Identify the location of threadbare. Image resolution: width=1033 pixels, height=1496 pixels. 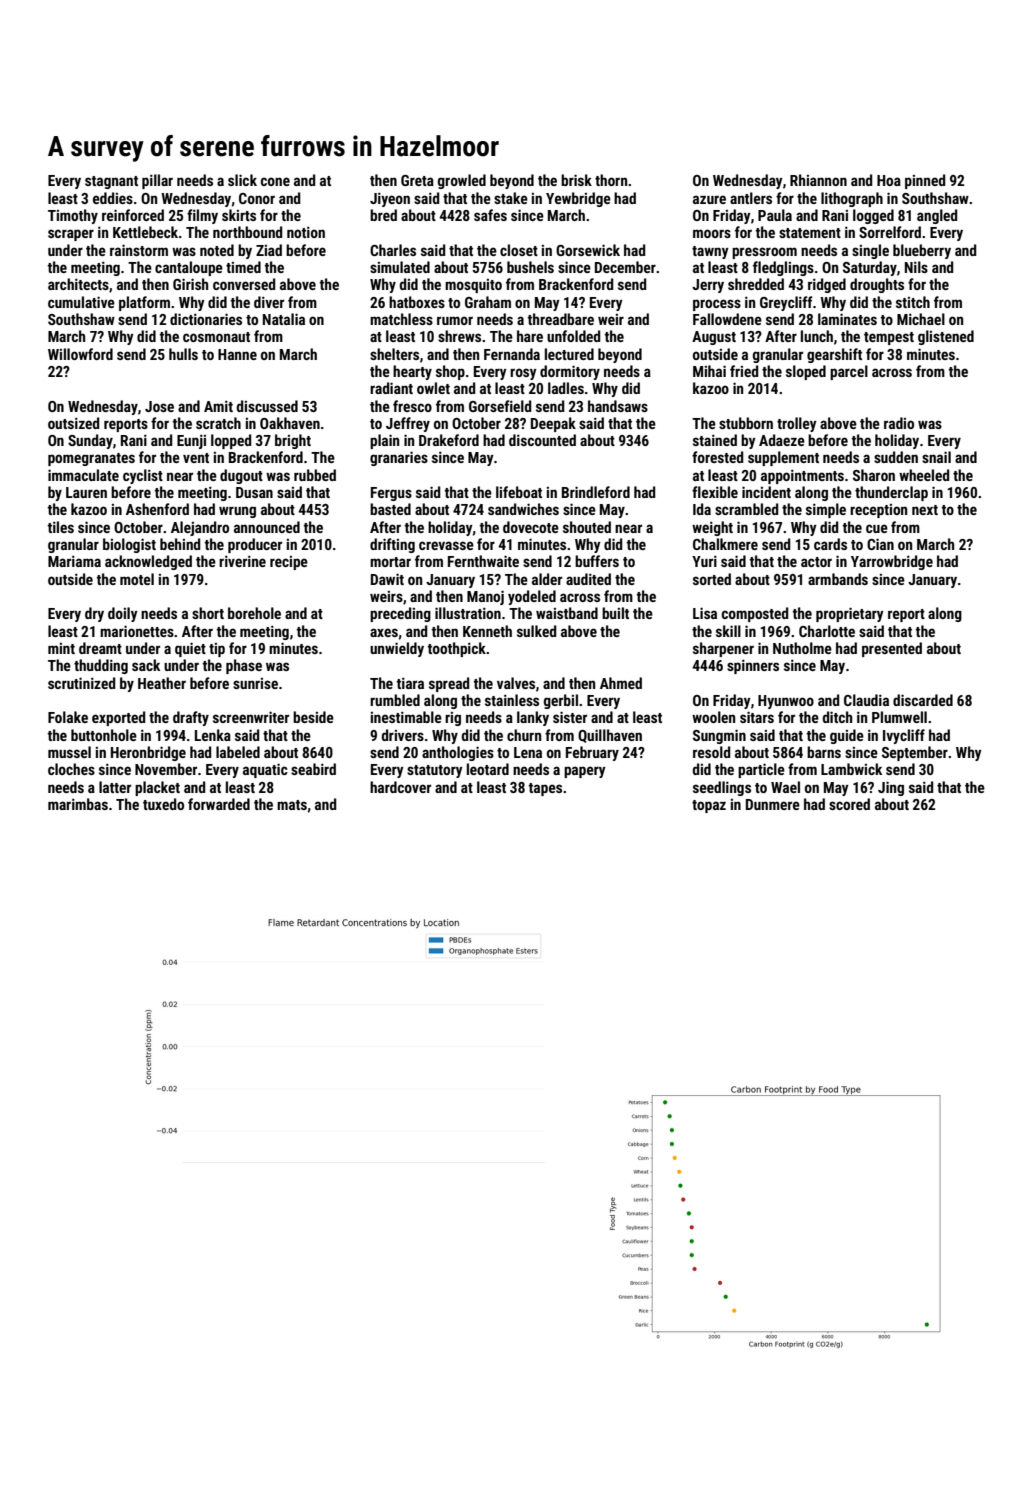
(561, 319).
